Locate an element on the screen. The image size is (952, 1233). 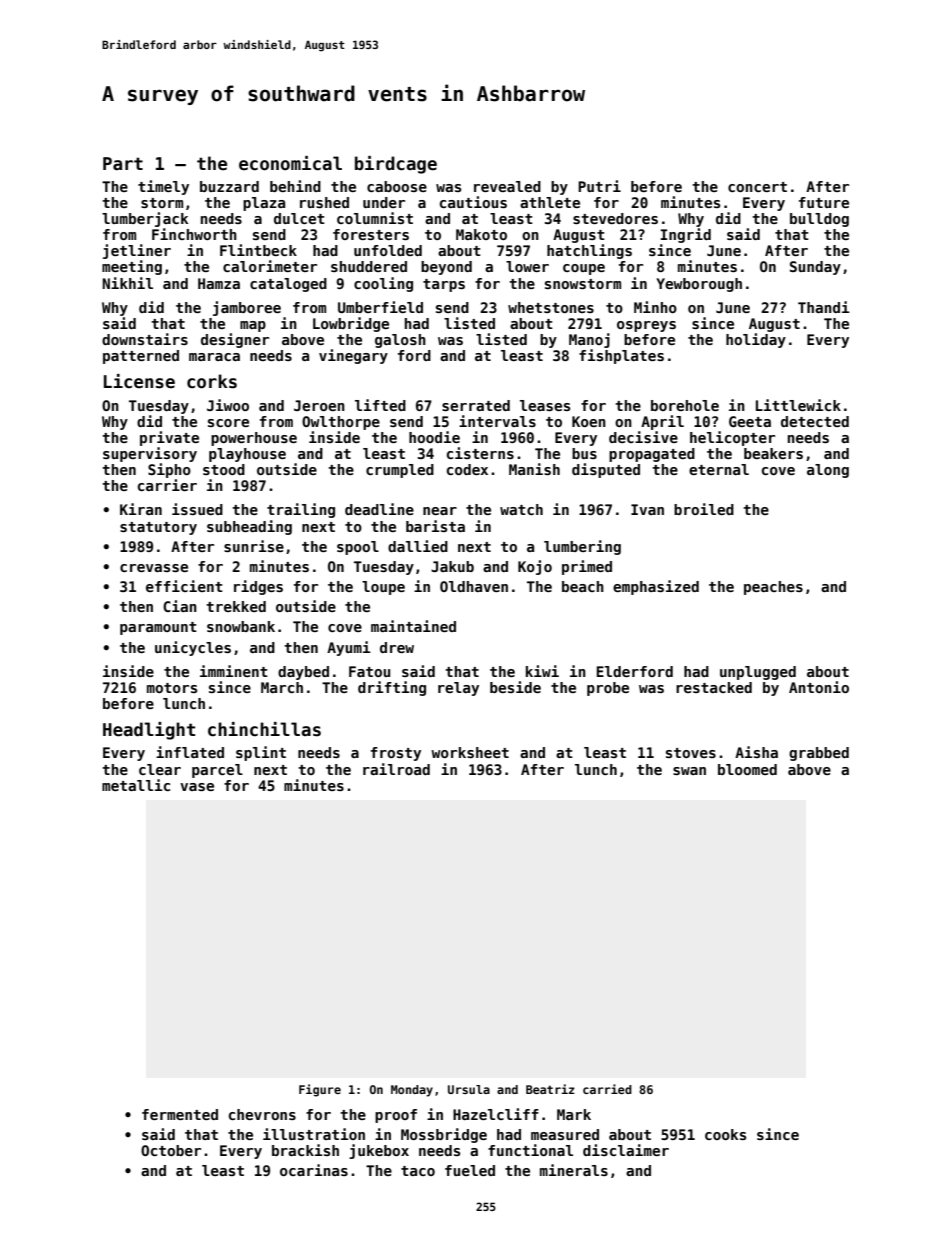
Kojo is located at coordinates (535, 567).
